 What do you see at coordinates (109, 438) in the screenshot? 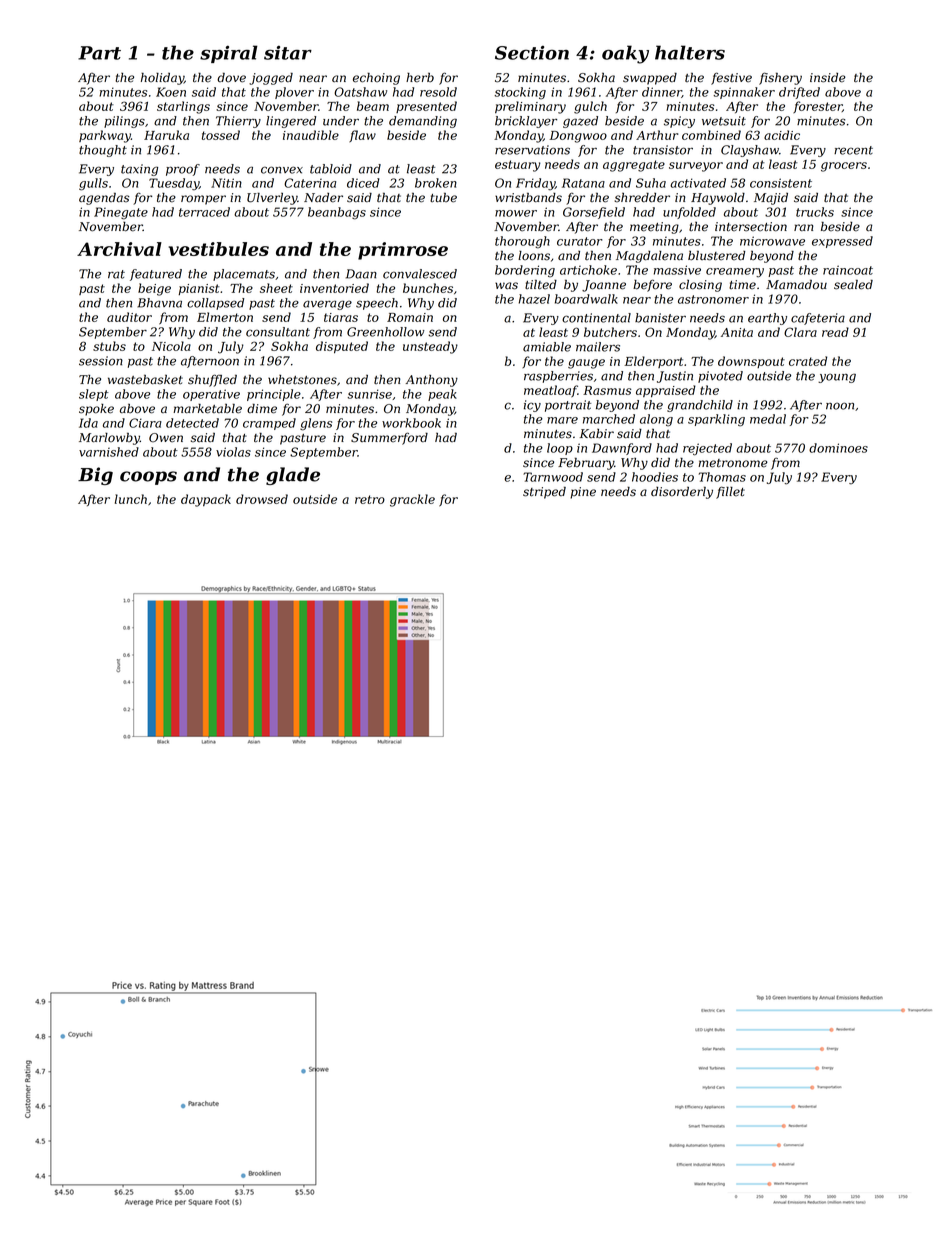
I see `Marlowby` at bounding box center [109, 438].
